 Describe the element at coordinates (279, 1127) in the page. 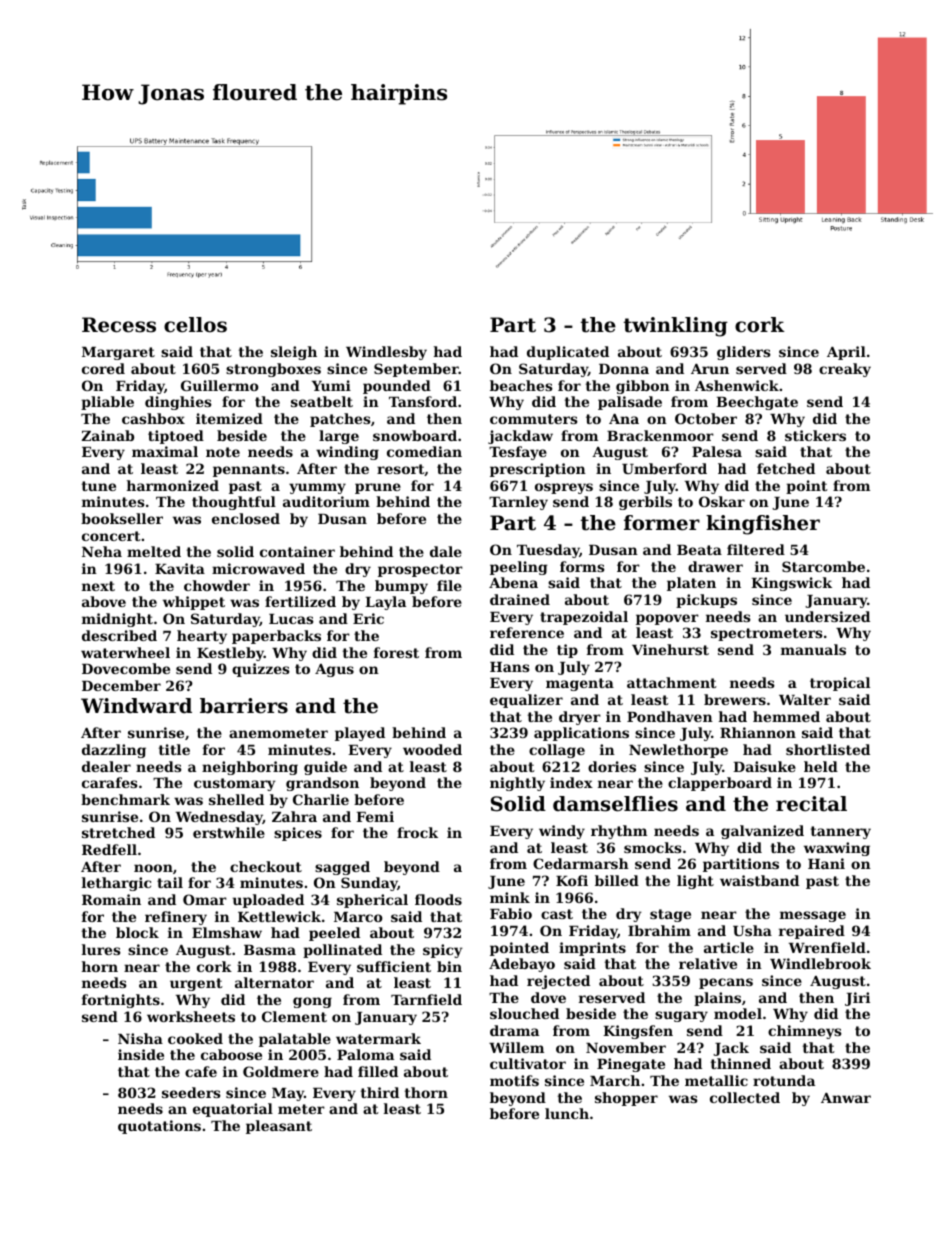

I see `pleasant` at that location.
